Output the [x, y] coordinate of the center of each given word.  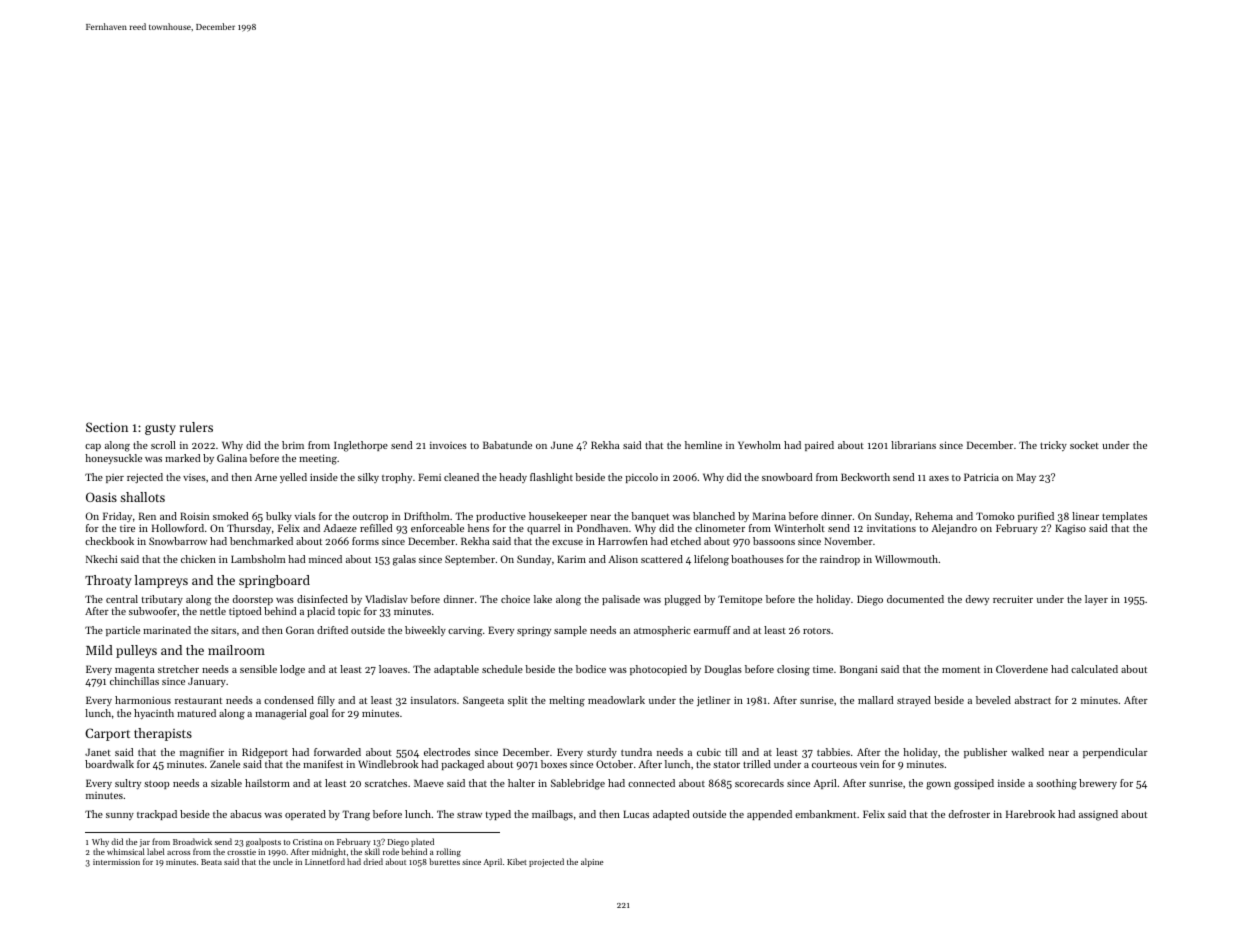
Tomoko [995, 516]
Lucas [636, 814]
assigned [1098, 815]
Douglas [723, 670]
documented [915, 599]
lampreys [161, 581]
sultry [128, 784]
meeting [318, 459]
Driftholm [427, 516]
